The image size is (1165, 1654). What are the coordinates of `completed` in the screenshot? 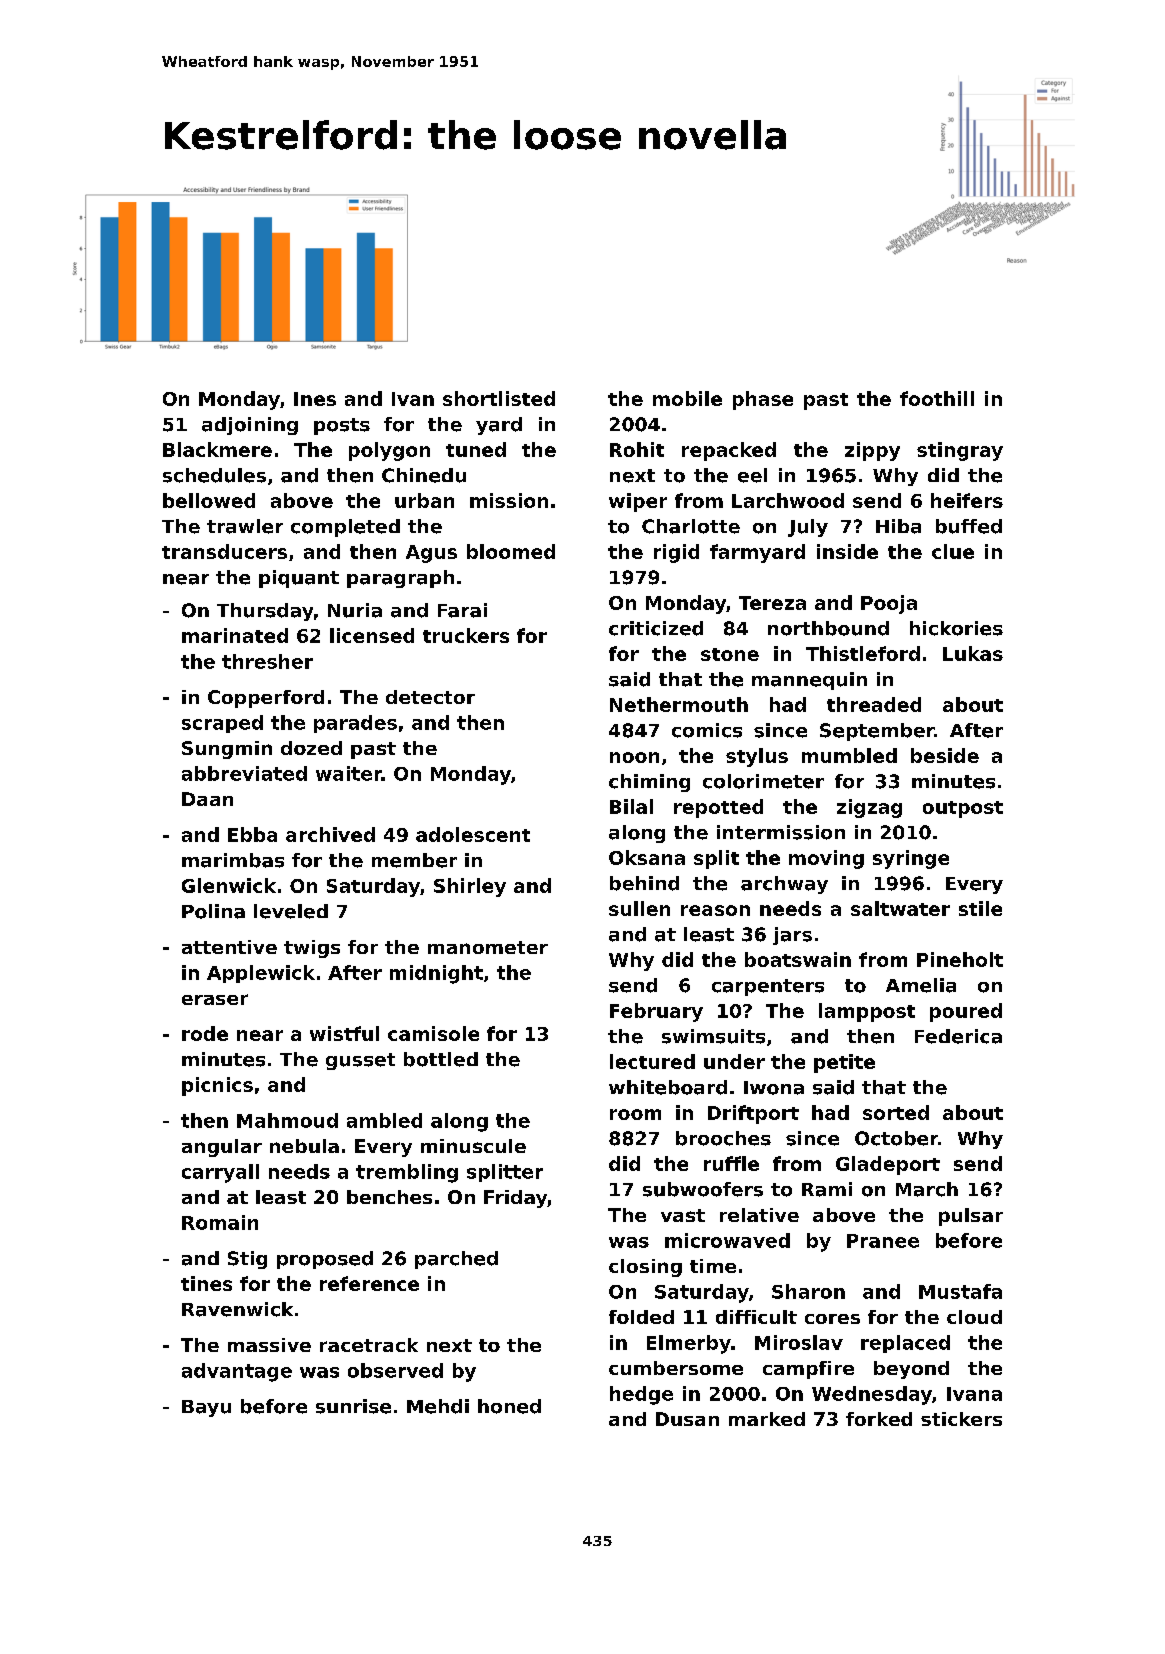 It's located at (345, 528).
